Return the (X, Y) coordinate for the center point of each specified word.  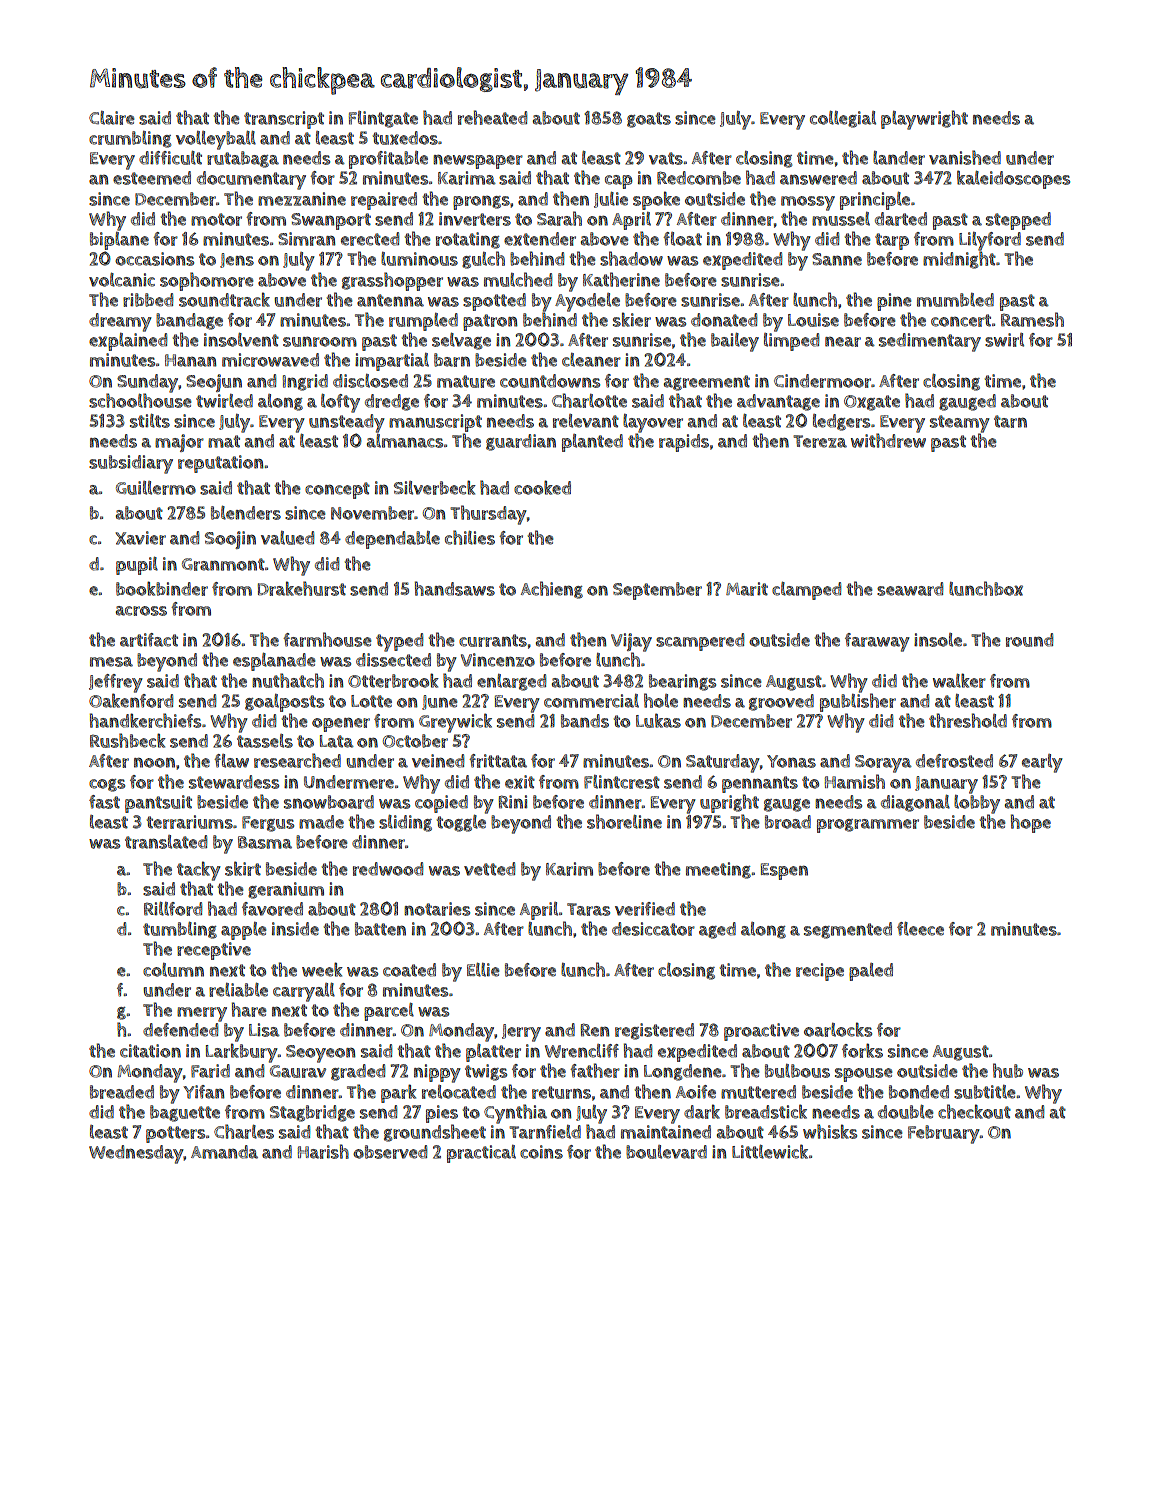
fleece (920, 929)
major (179, 443)
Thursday (488, 515)
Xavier (140, 538)
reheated (492, 117)
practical (481, 1154)
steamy (960, 424)
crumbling (130, 139)
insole (938, 640)
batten (380, 929)
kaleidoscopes (1013, 179)
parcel (389, 1012)
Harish (323, 1151)
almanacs (405, 441)
